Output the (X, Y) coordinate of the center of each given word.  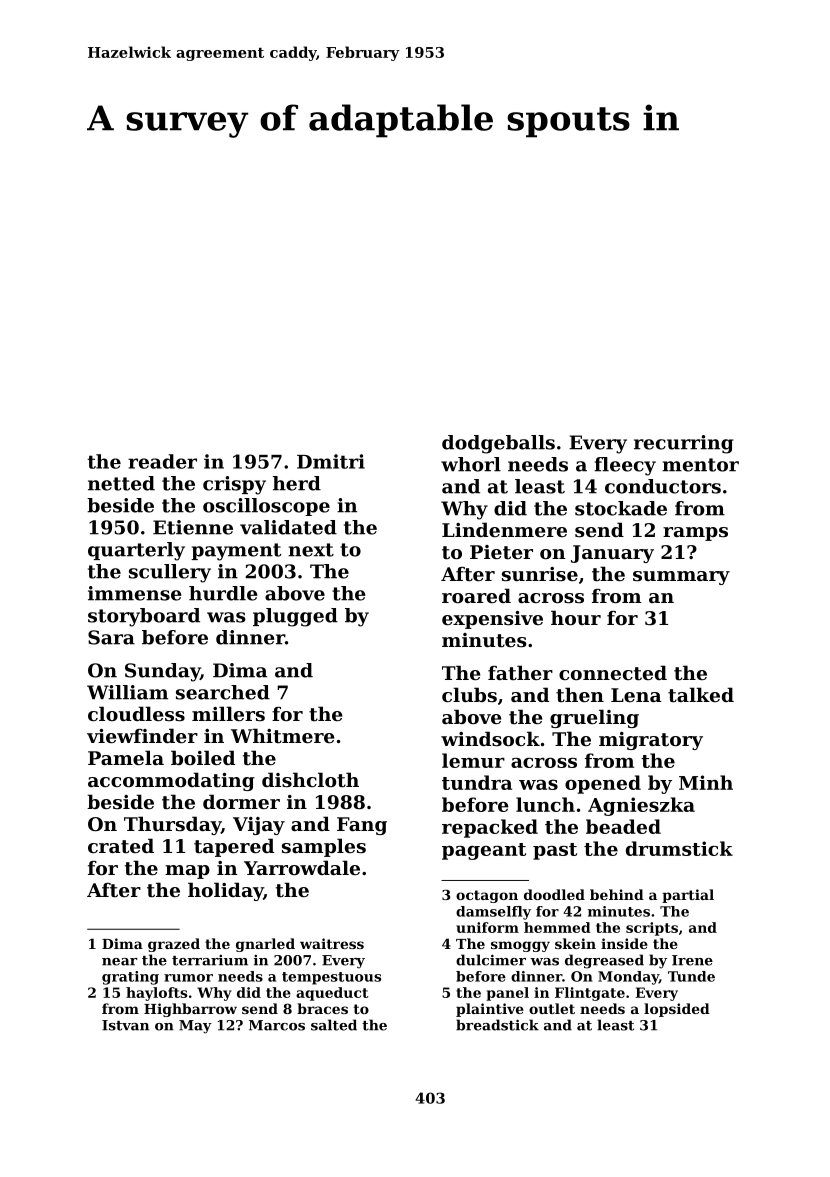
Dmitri (331, 461)
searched (223, 692)
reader (162, 461)
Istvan (125, 1025)
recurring (684, 444)
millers (228, 713)
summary (681, 578)
